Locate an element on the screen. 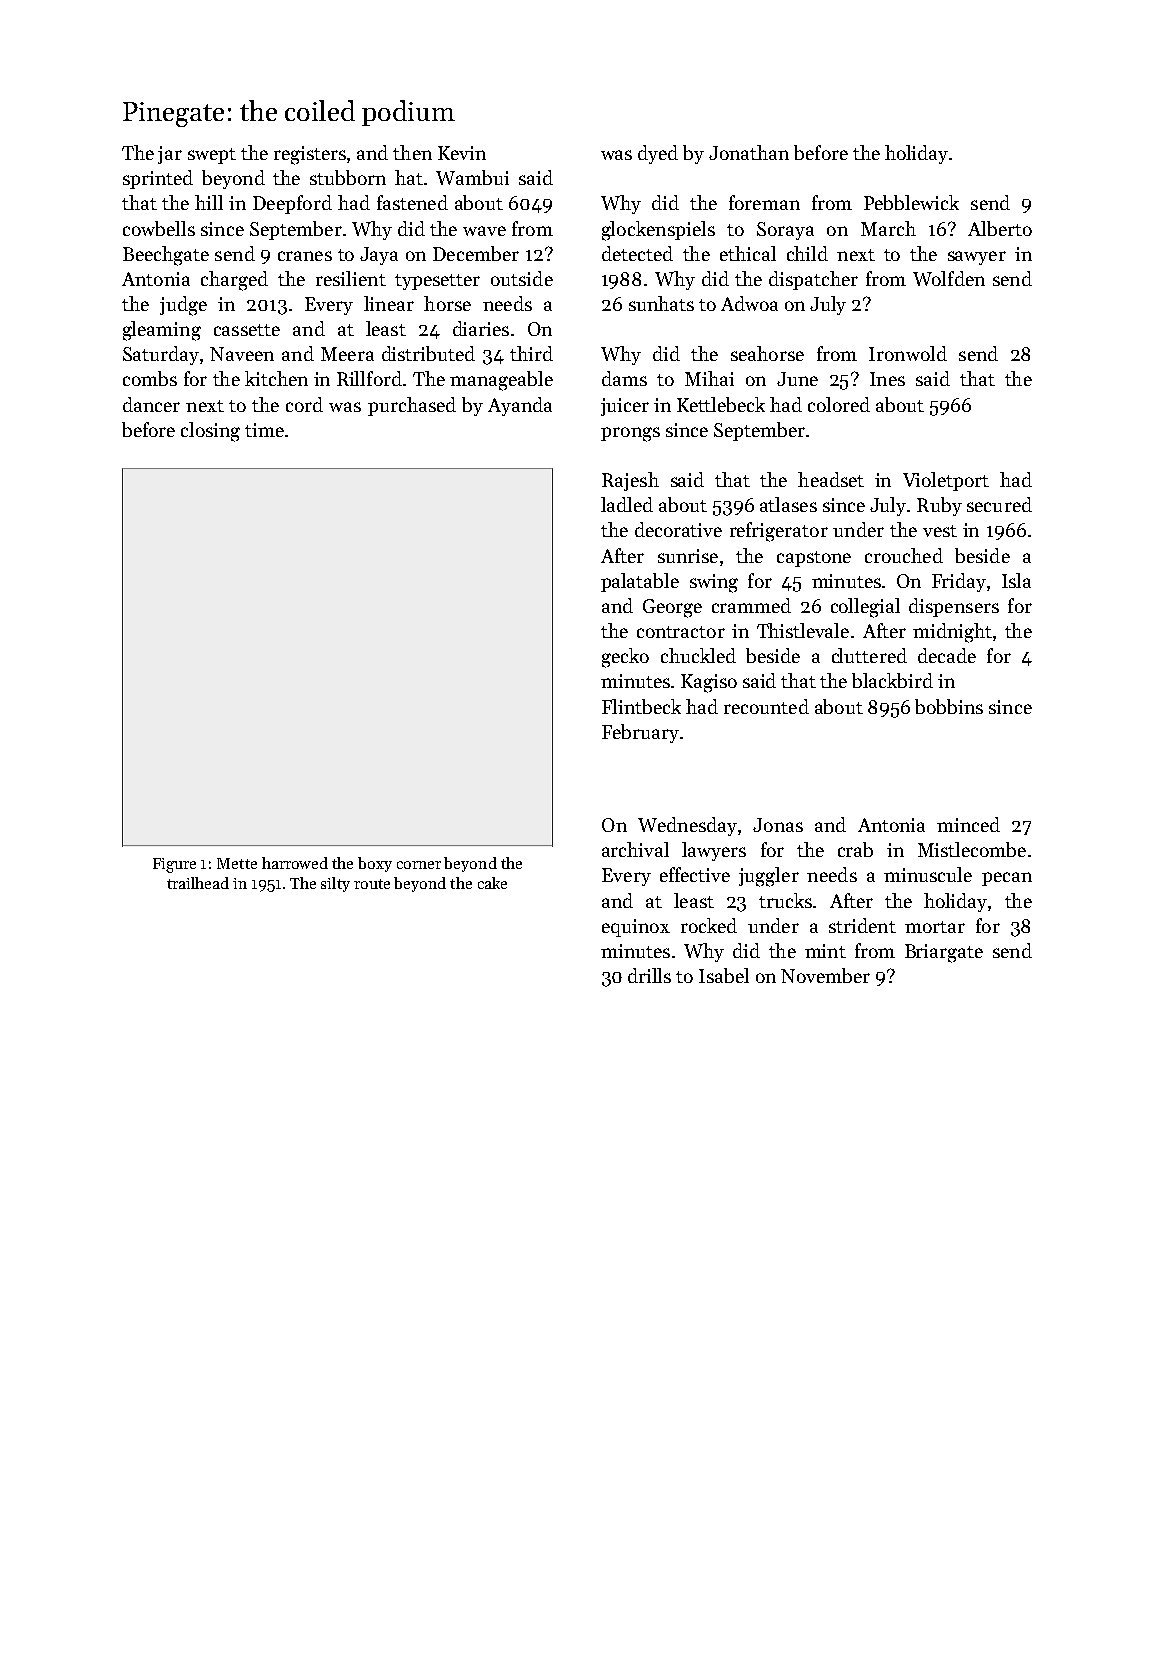 This screenshot has width=1154, height=1672. silty is located at coordinates (335, 884).
